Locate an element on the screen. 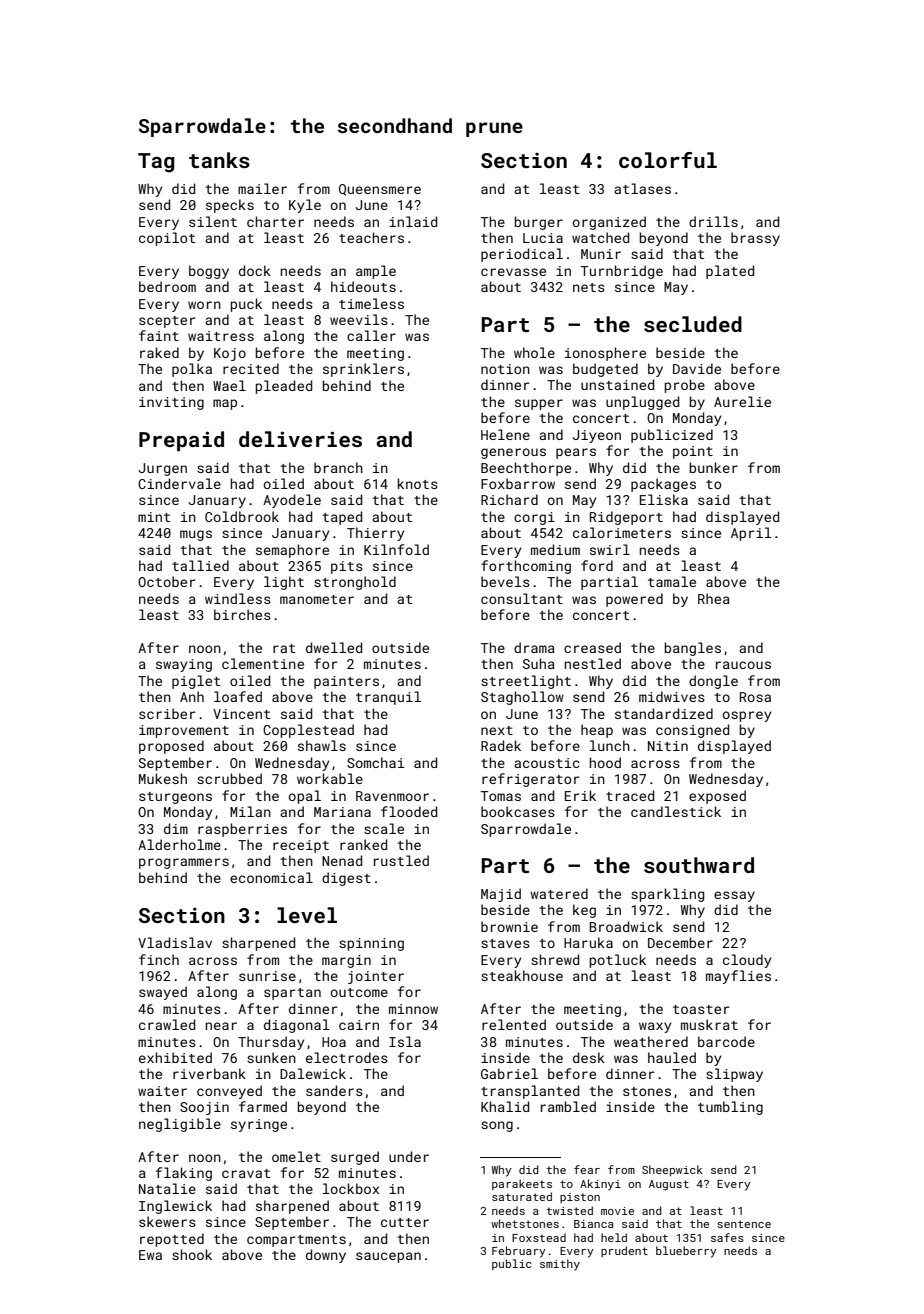 This screenshot has width=924, height=1314. sturgeons is located at coordinates (175, 798).
